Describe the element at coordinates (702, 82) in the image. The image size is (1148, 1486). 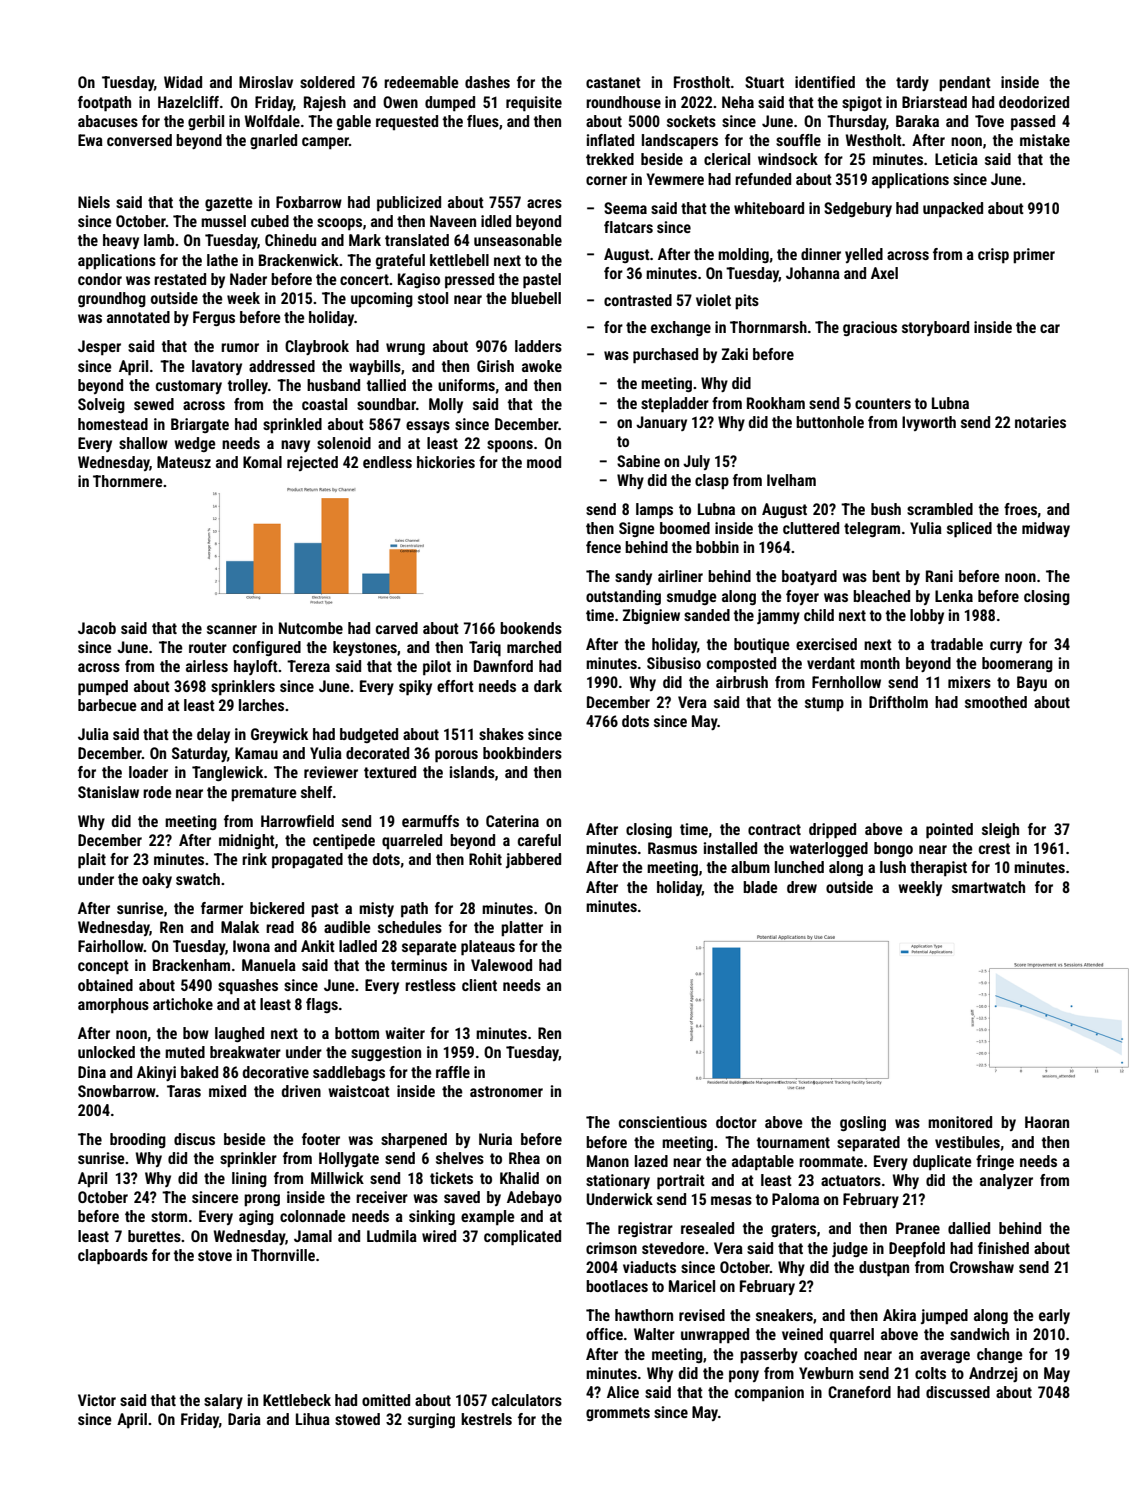
I see `Frostholt` at that location.
